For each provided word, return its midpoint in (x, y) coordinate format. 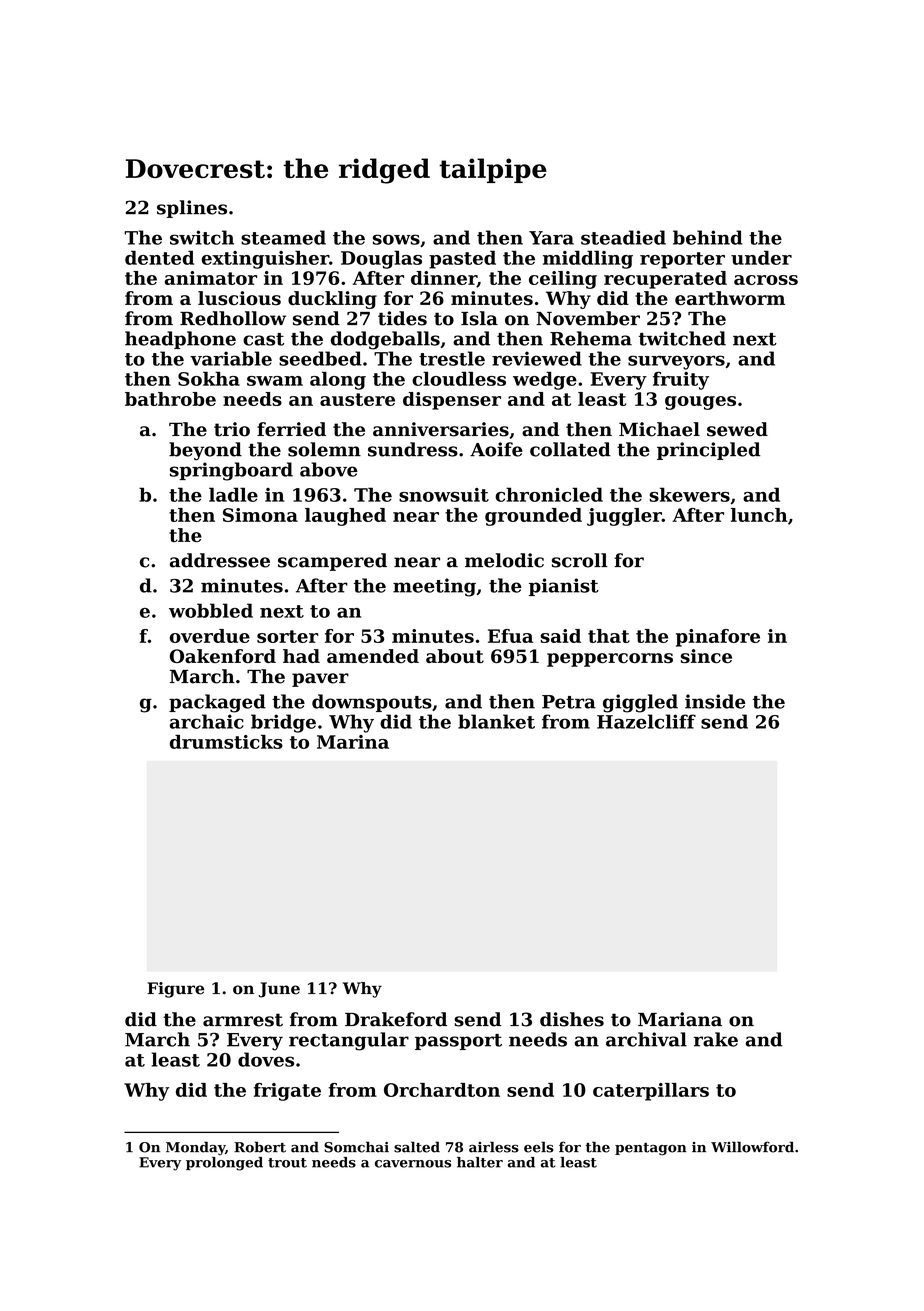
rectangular (349, 1041)
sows (396, 239)
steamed (283, 237)
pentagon (651, 1149)
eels (538, 1147)
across (766, 280)
